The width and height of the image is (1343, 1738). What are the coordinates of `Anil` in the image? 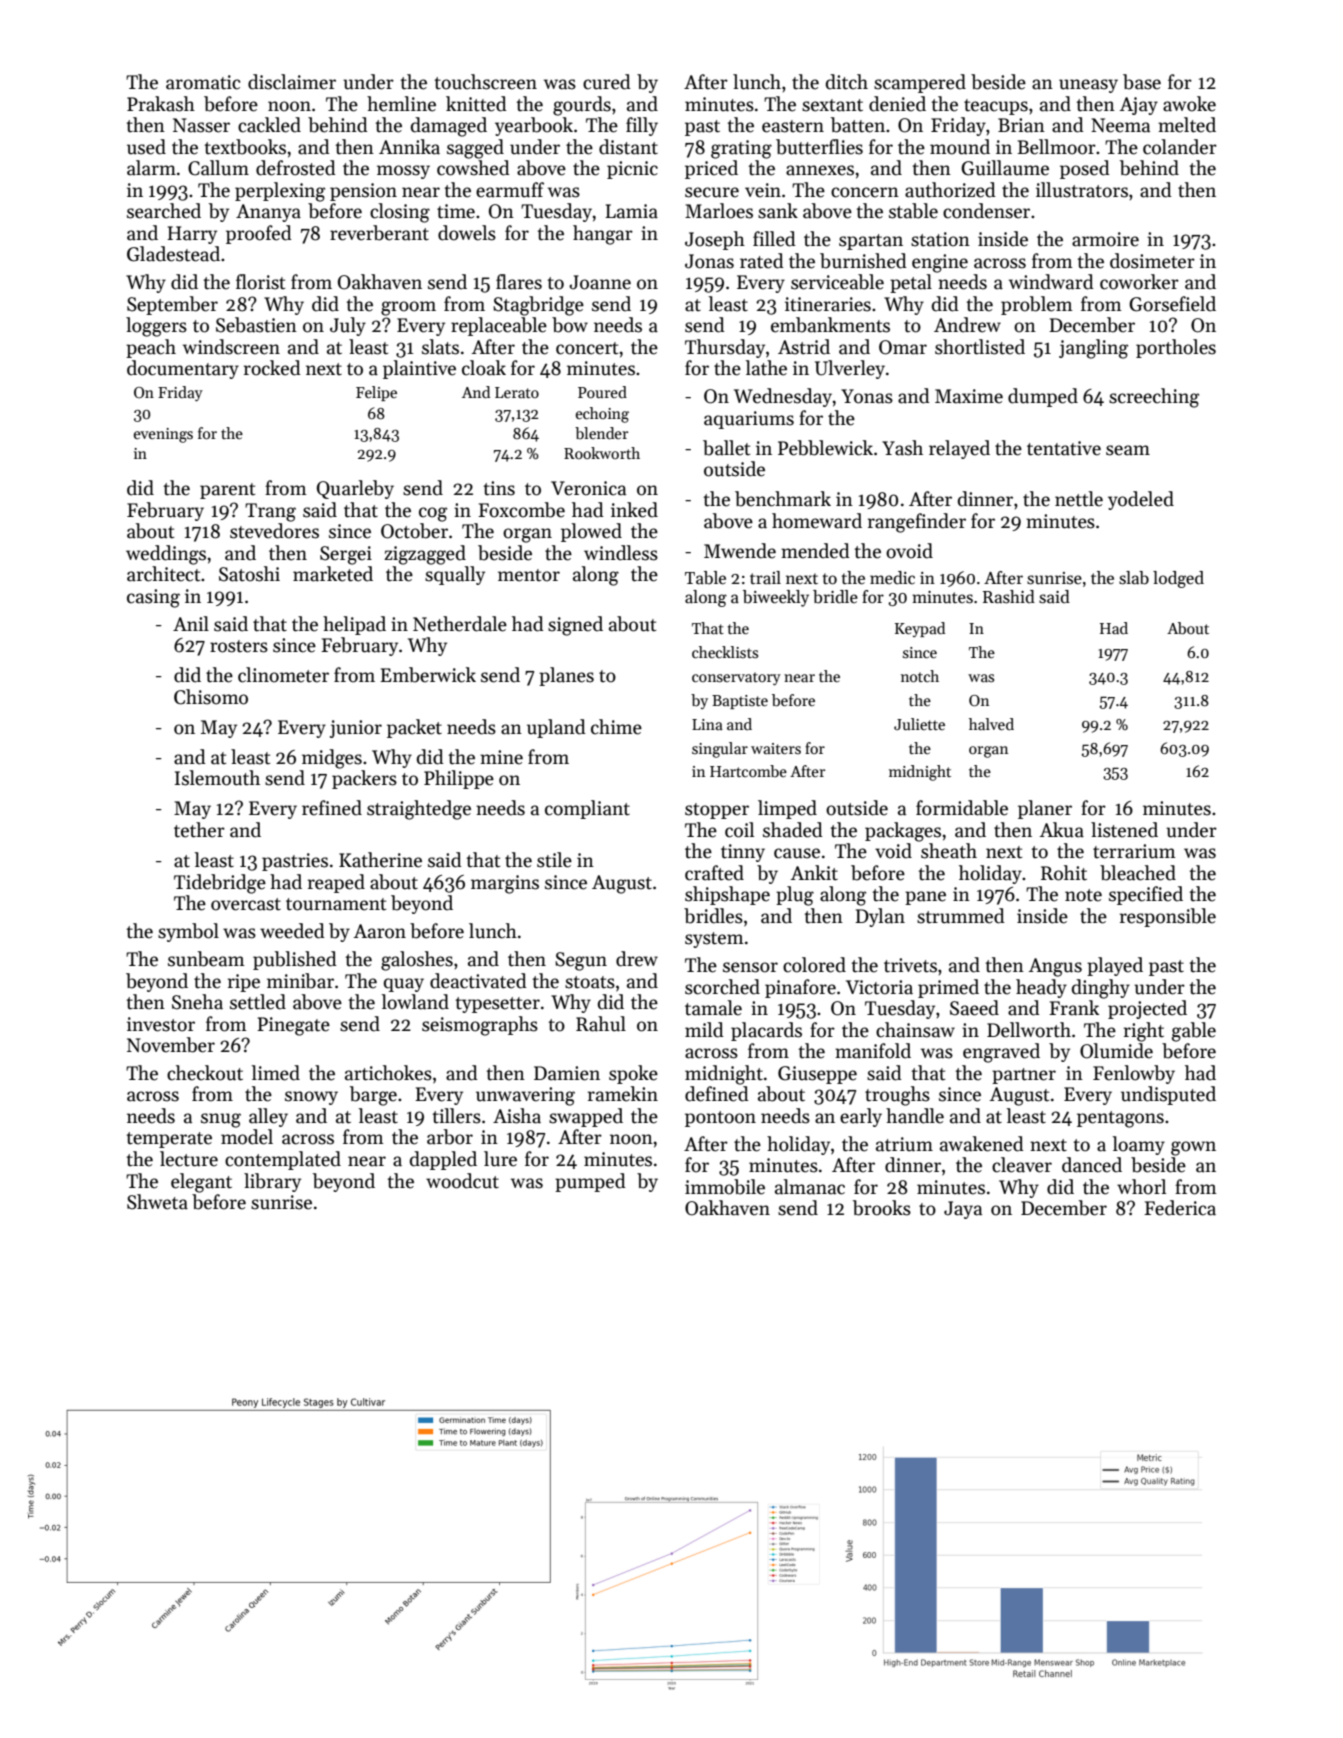 It's located at (191, 623).
